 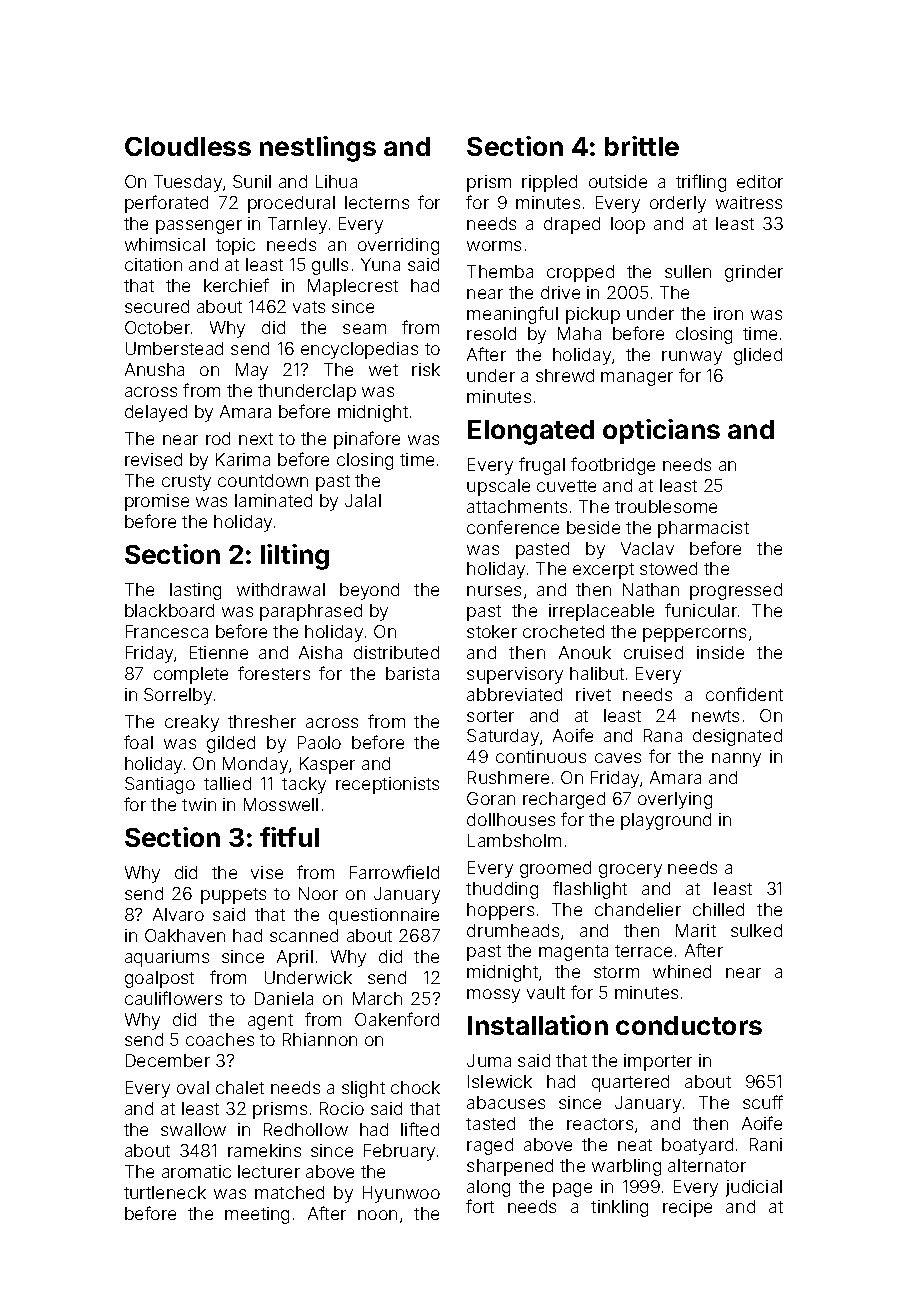 I want to click on editor, so click(x=760, y=181).
